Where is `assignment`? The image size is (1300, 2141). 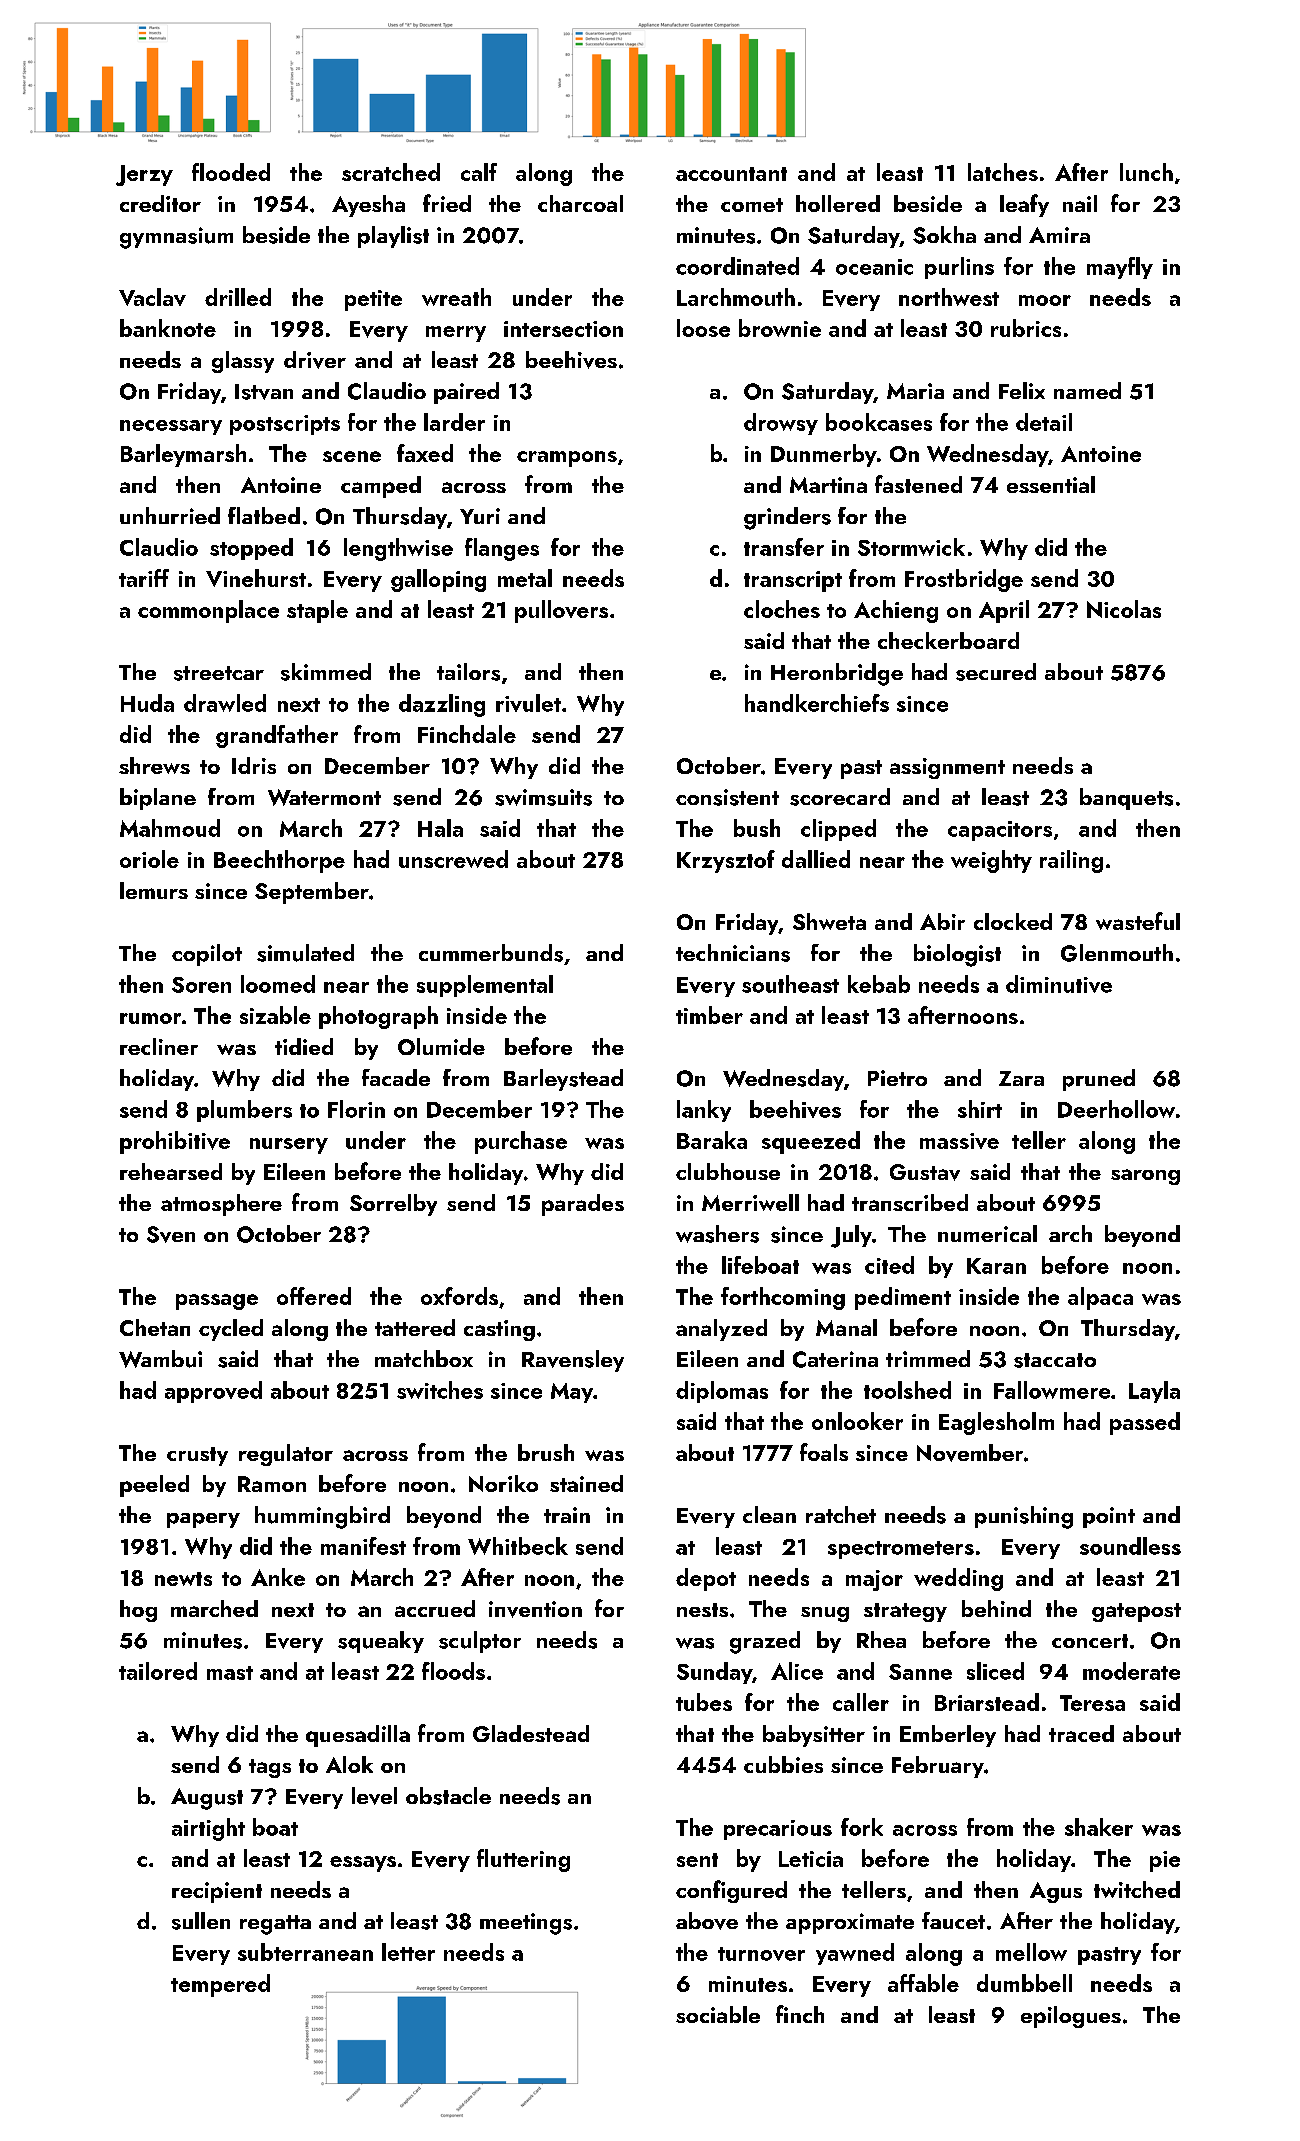 assignment is located at coordinates (947, 768).
